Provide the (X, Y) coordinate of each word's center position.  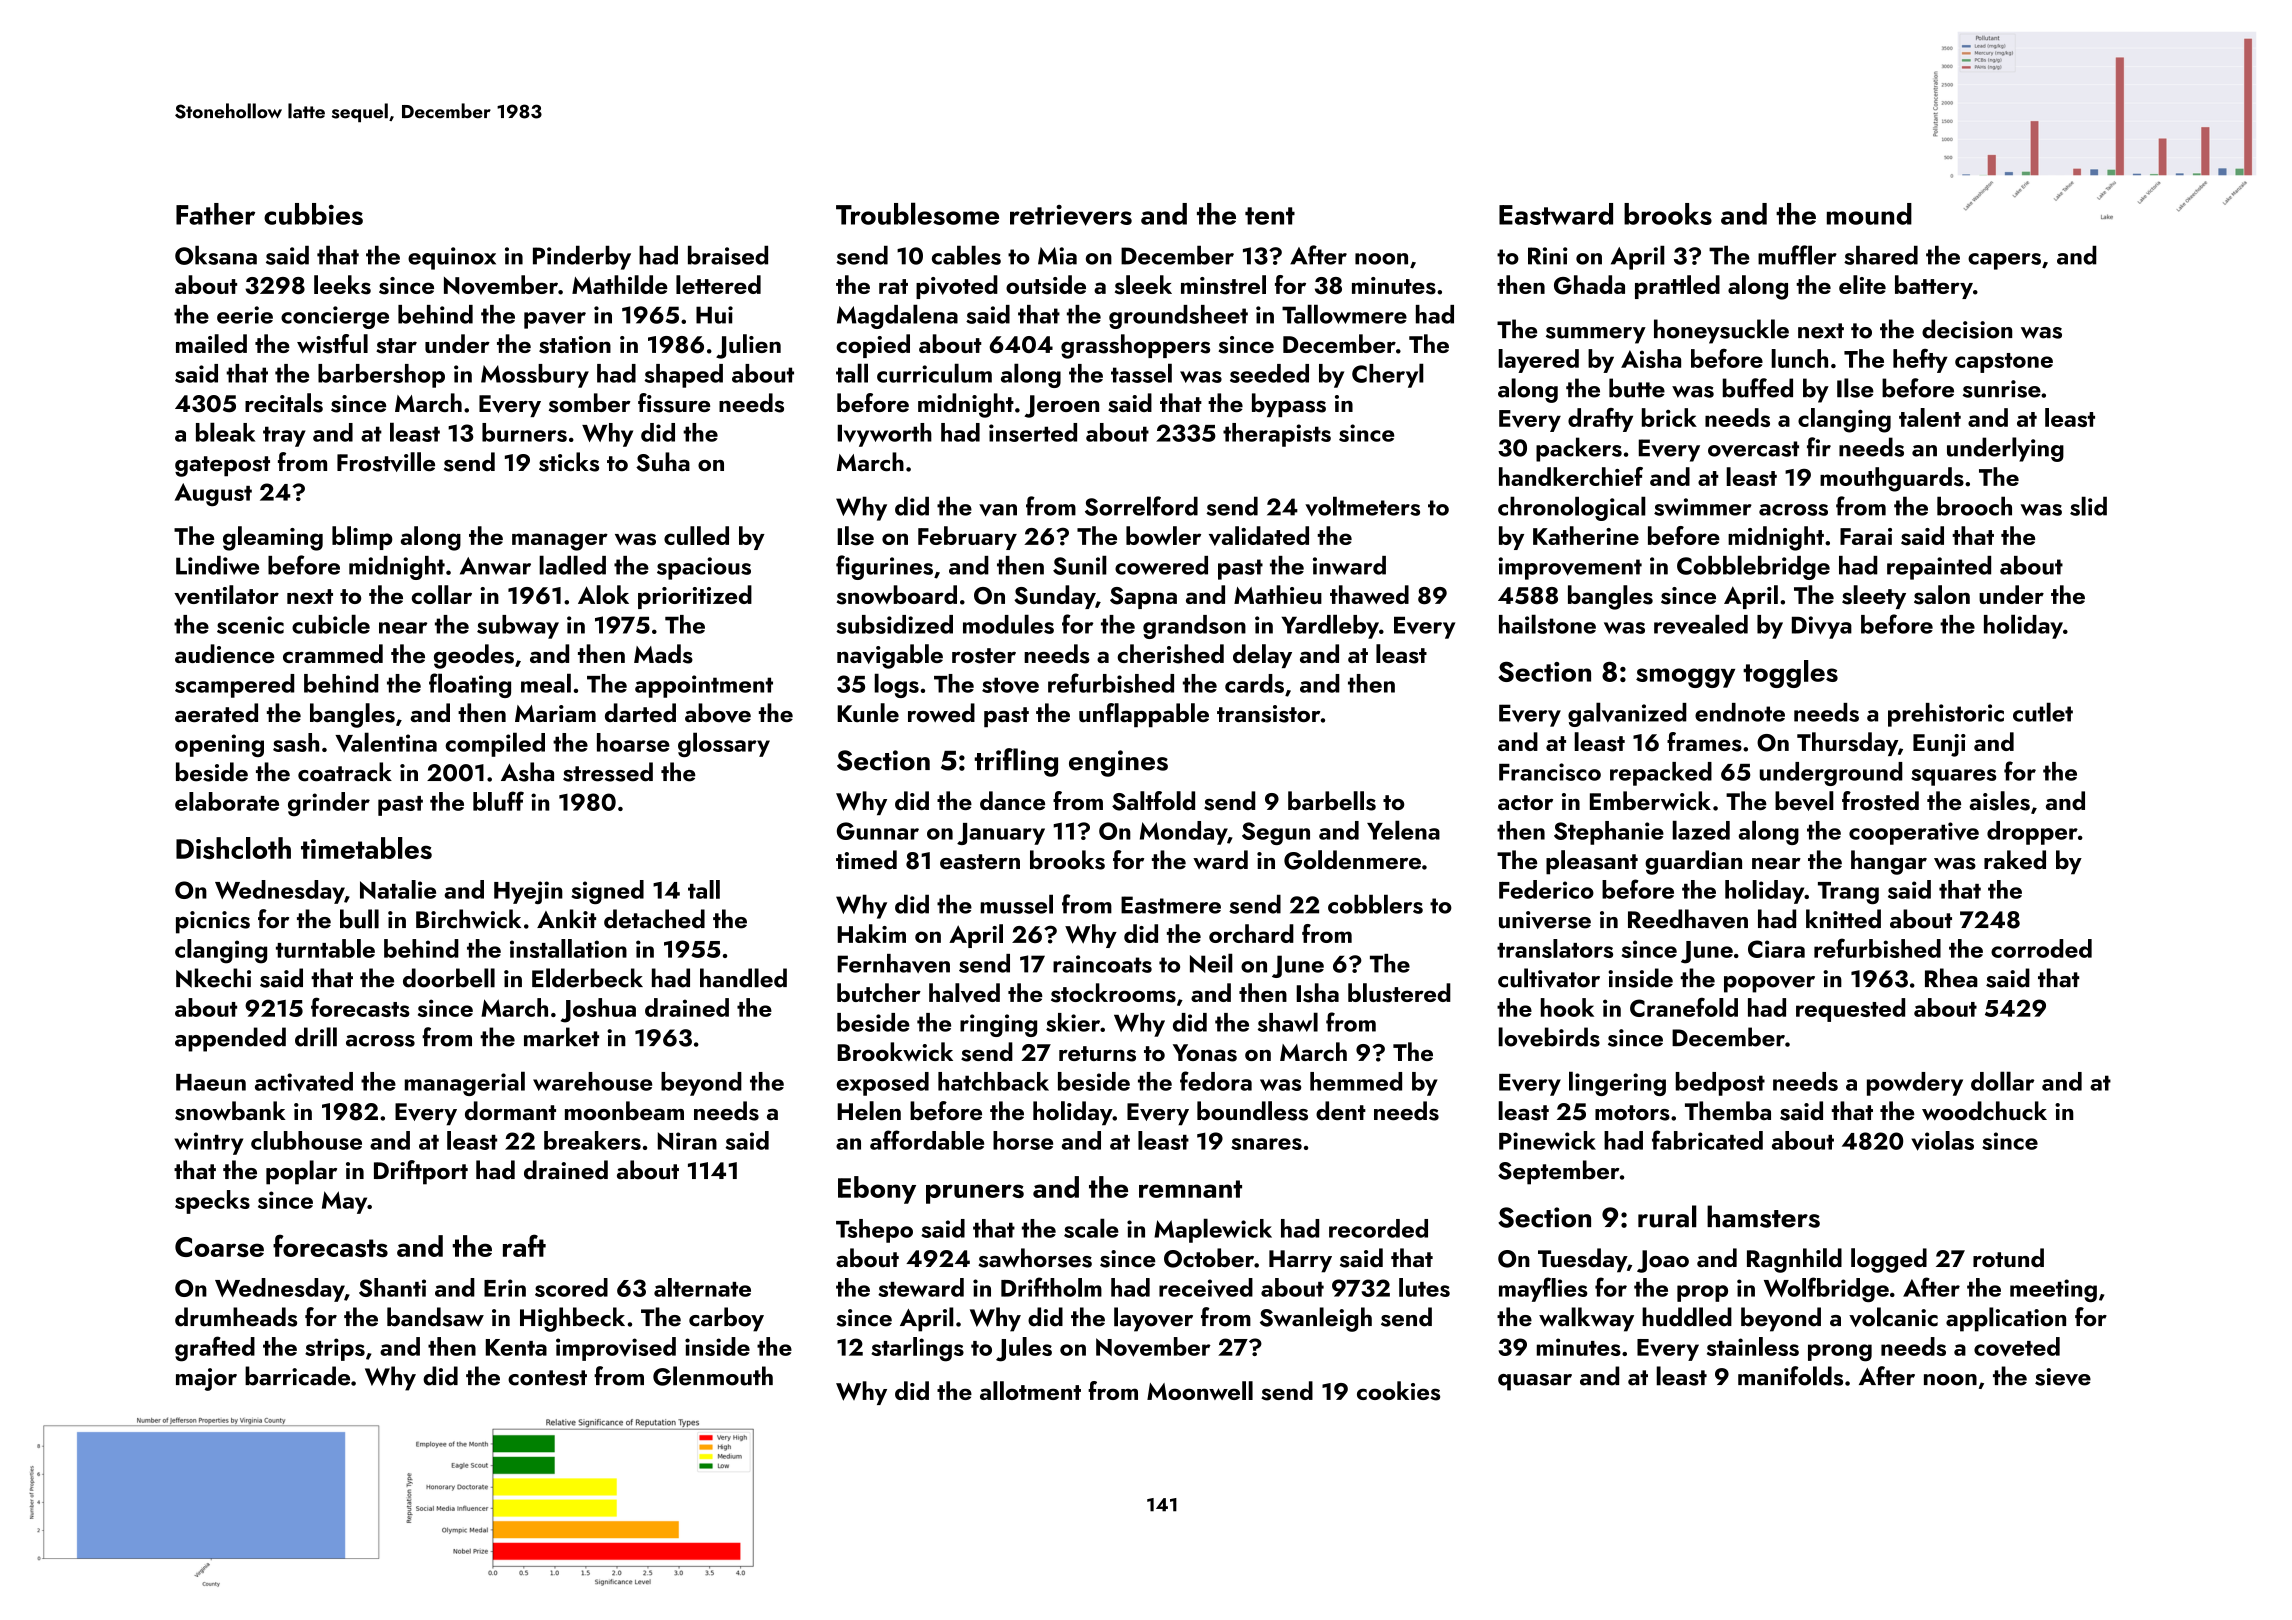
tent (1270, 216)
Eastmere (1171, 905)
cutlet (2043, 712)
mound (1869, 214)
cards (1254, 683)
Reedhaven (1688, 919)
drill (316, 1037)
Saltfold (1153, 801)
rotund (2008, 1258)
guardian (1693, 862)
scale (1091, 1228)
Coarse (219, 1247)
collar (441, 594)
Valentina (386, 742)
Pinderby (582, 258)
